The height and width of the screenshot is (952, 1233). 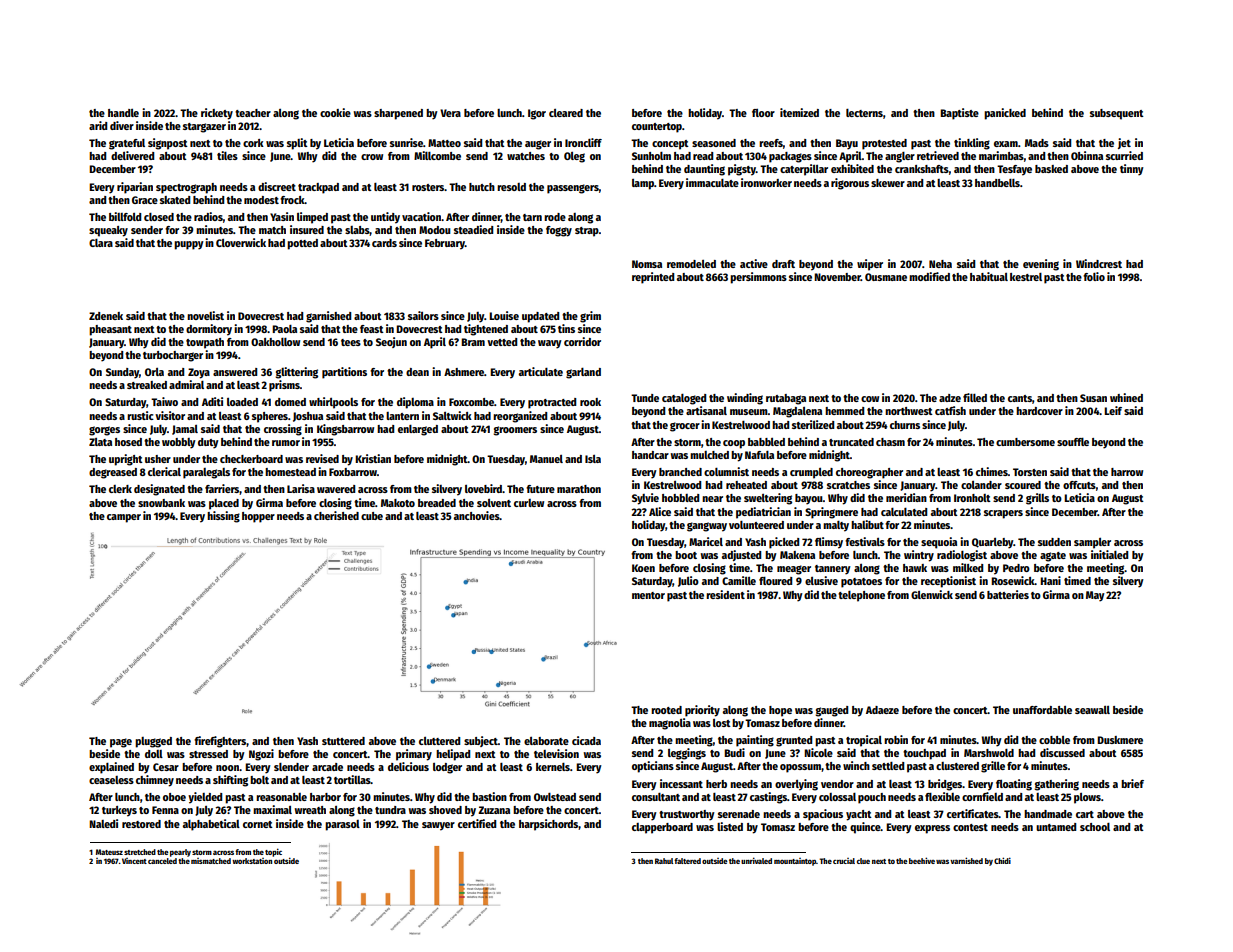 I want to click on streaked, so click(x=147, y=385).
